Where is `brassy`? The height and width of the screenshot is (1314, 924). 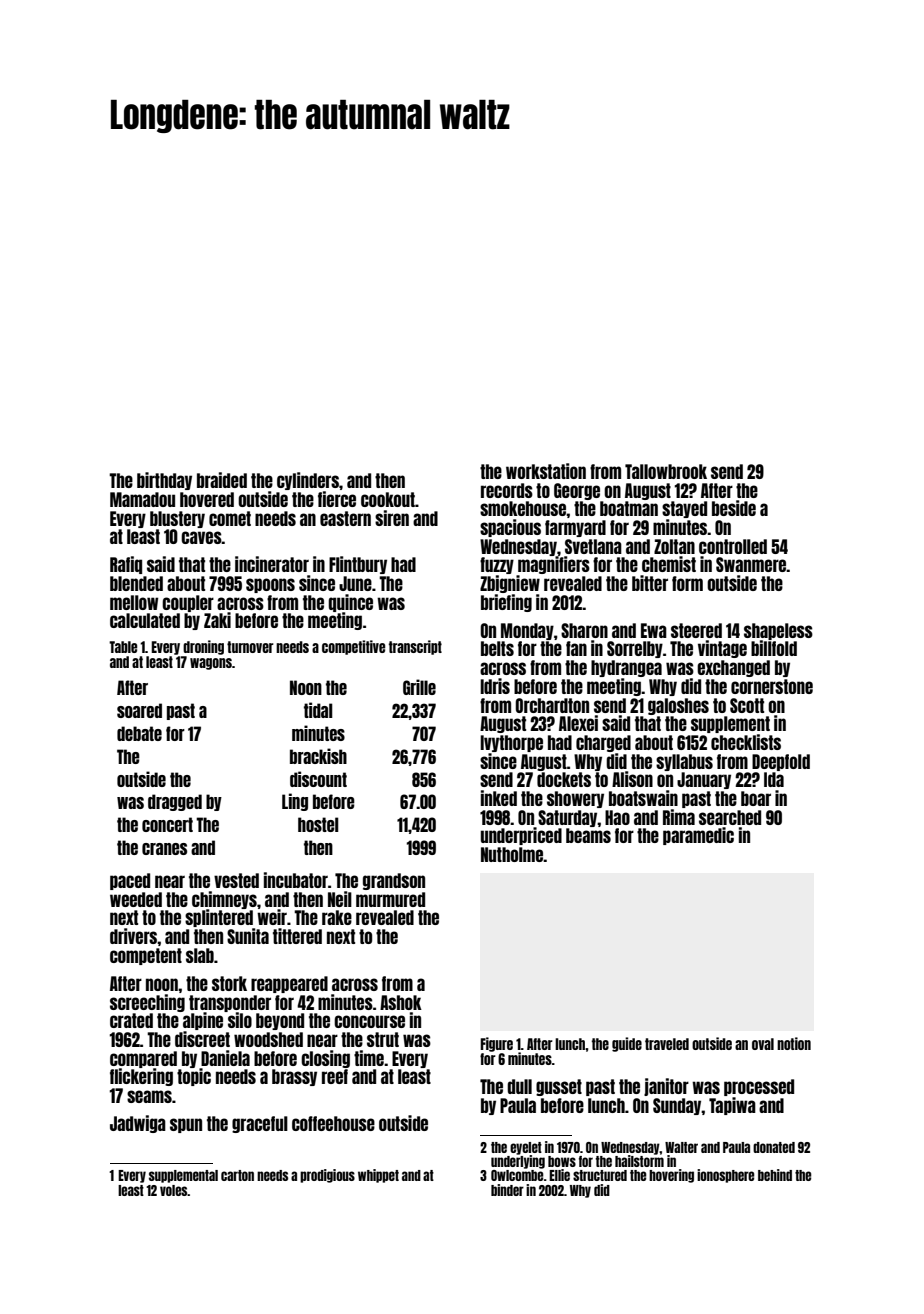
brassy is located at coordinates (294, 1077).
